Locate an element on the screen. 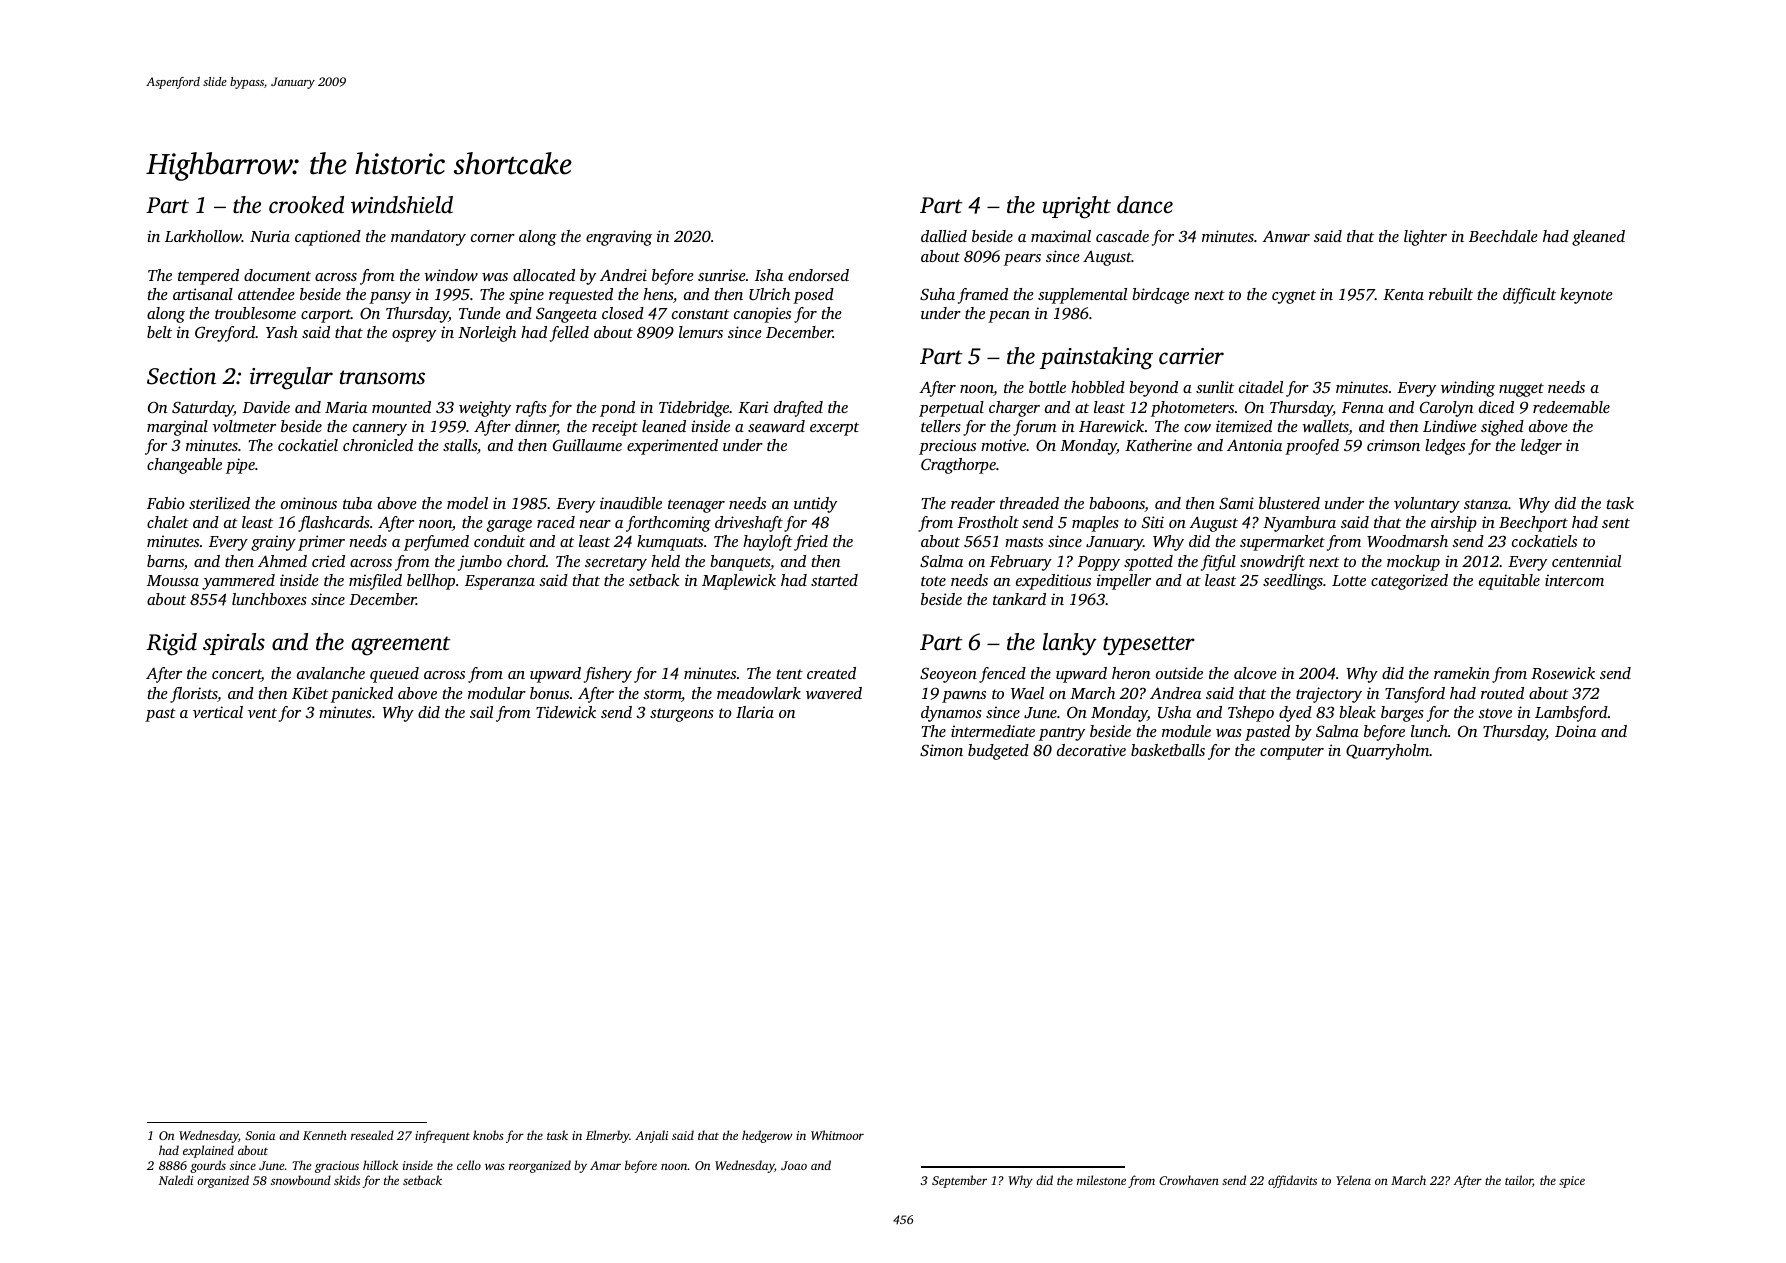 This screenshot has height=1263, width=1786. Anjali is located at coordinates (651, 1136).
